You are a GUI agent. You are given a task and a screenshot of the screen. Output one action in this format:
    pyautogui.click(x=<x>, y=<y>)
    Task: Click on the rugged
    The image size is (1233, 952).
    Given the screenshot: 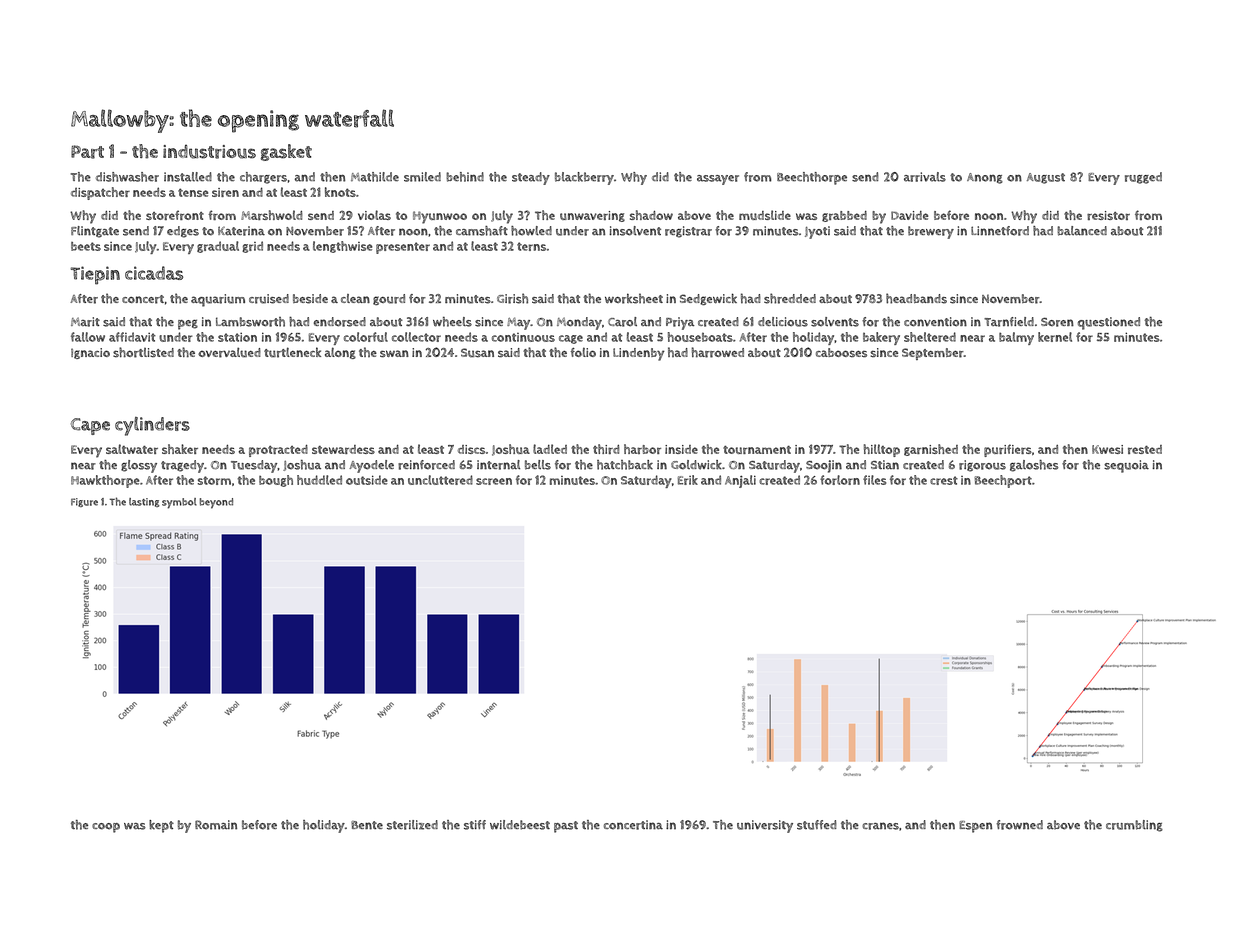 What is the action you would take?
    pyautogui.click(x=1143, y=178)
